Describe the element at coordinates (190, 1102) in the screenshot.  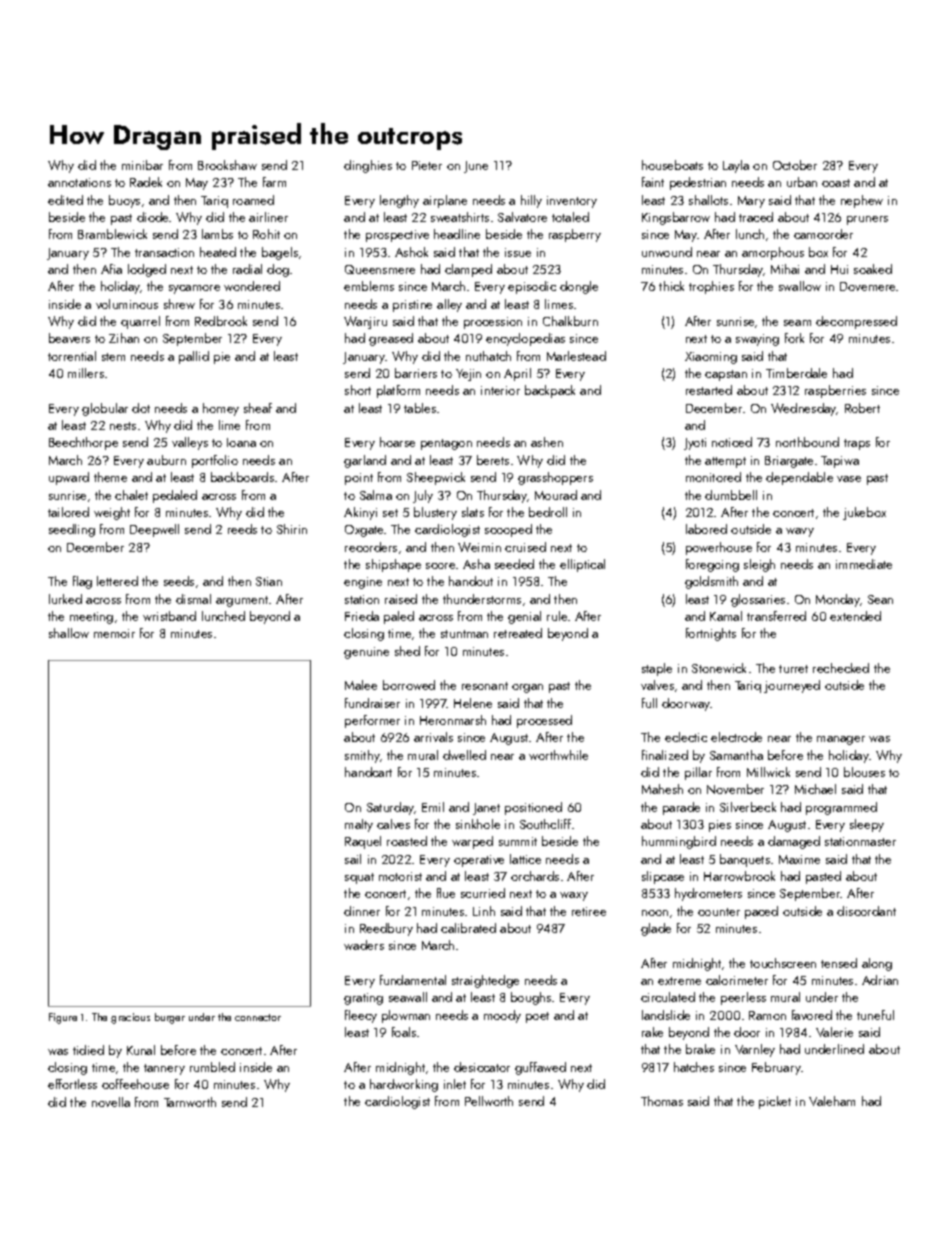
I see `Tarnworth` at that location.
